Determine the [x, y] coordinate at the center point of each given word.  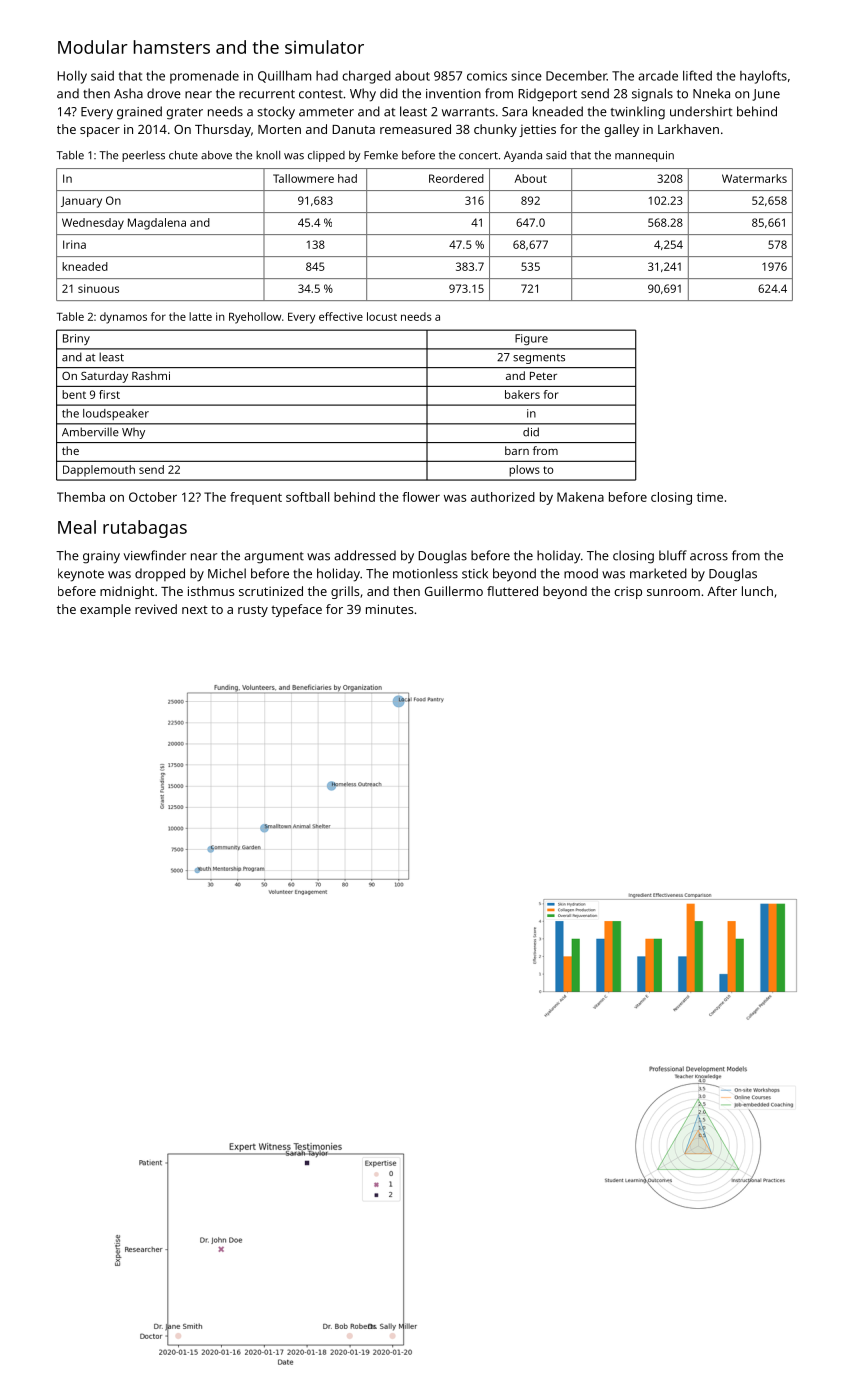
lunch [757, 591]
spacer [100, 132]
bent [74, 394]
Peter [543, 376]
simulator [324, 47]
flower [421, 497]
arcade [658, 76]
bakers [522, 394]
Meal [77, 527]
